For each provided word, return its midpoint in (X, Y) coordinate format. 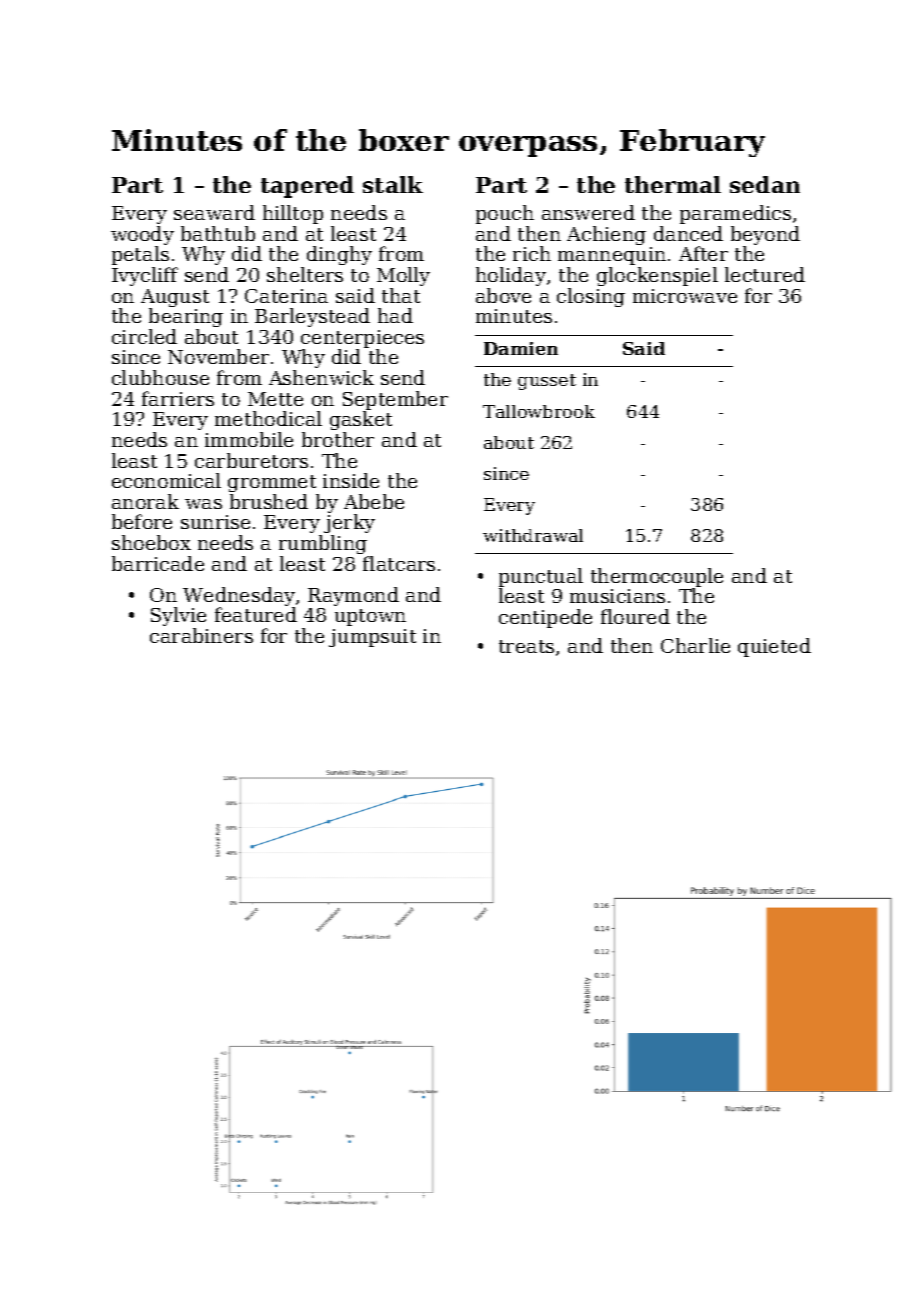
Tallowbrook (539, 411)
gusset (547, 382)
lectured (765, 274)
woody (142, 235)
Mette (275, 399)
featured (256, 614)
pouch (505, 214)
